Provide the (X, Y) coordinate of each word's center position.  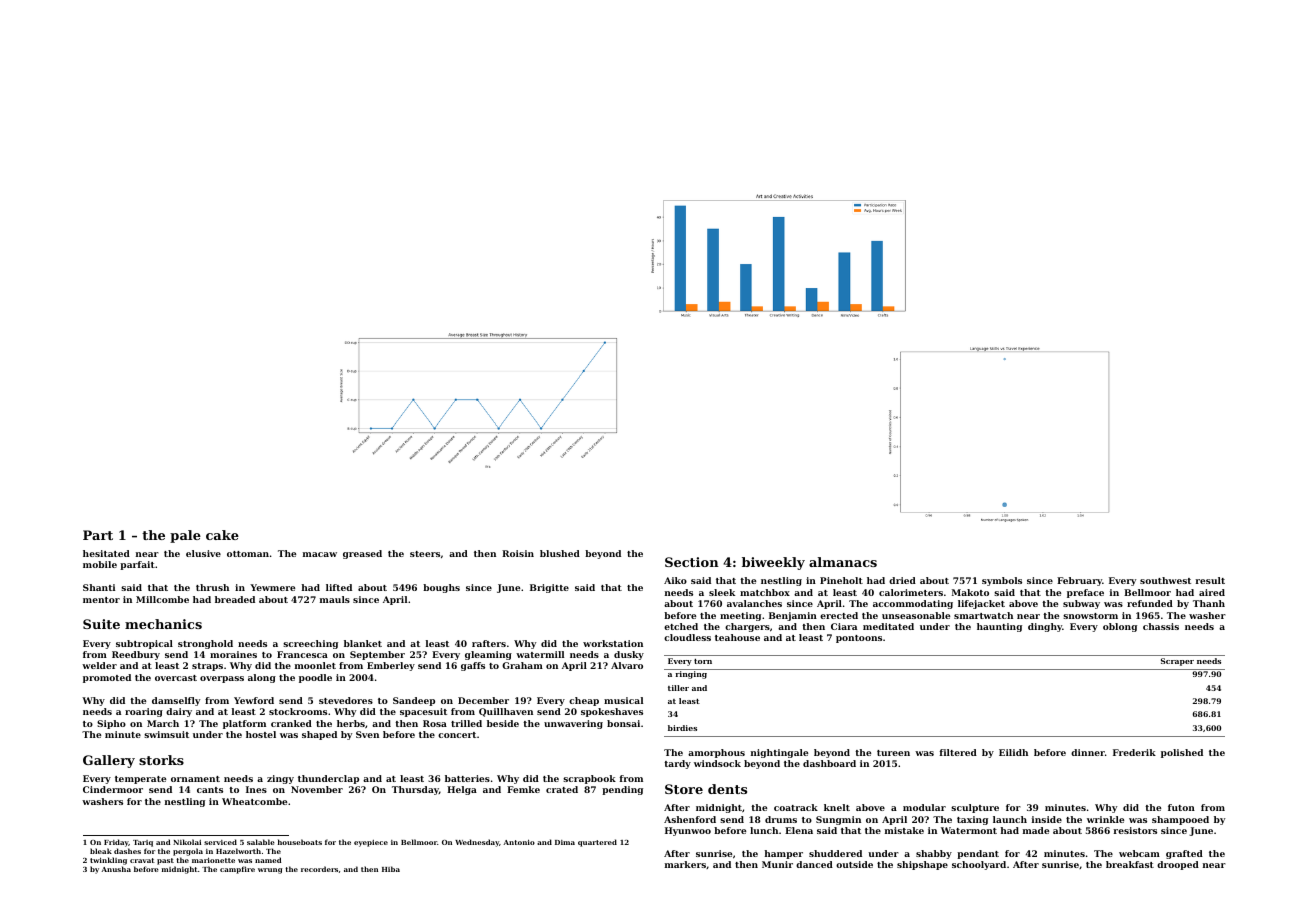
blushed (560, 553)
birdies (682, 728)
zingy (280, 779)
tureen (893, 753)
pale (185, 536)
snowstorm (1090, 616)
